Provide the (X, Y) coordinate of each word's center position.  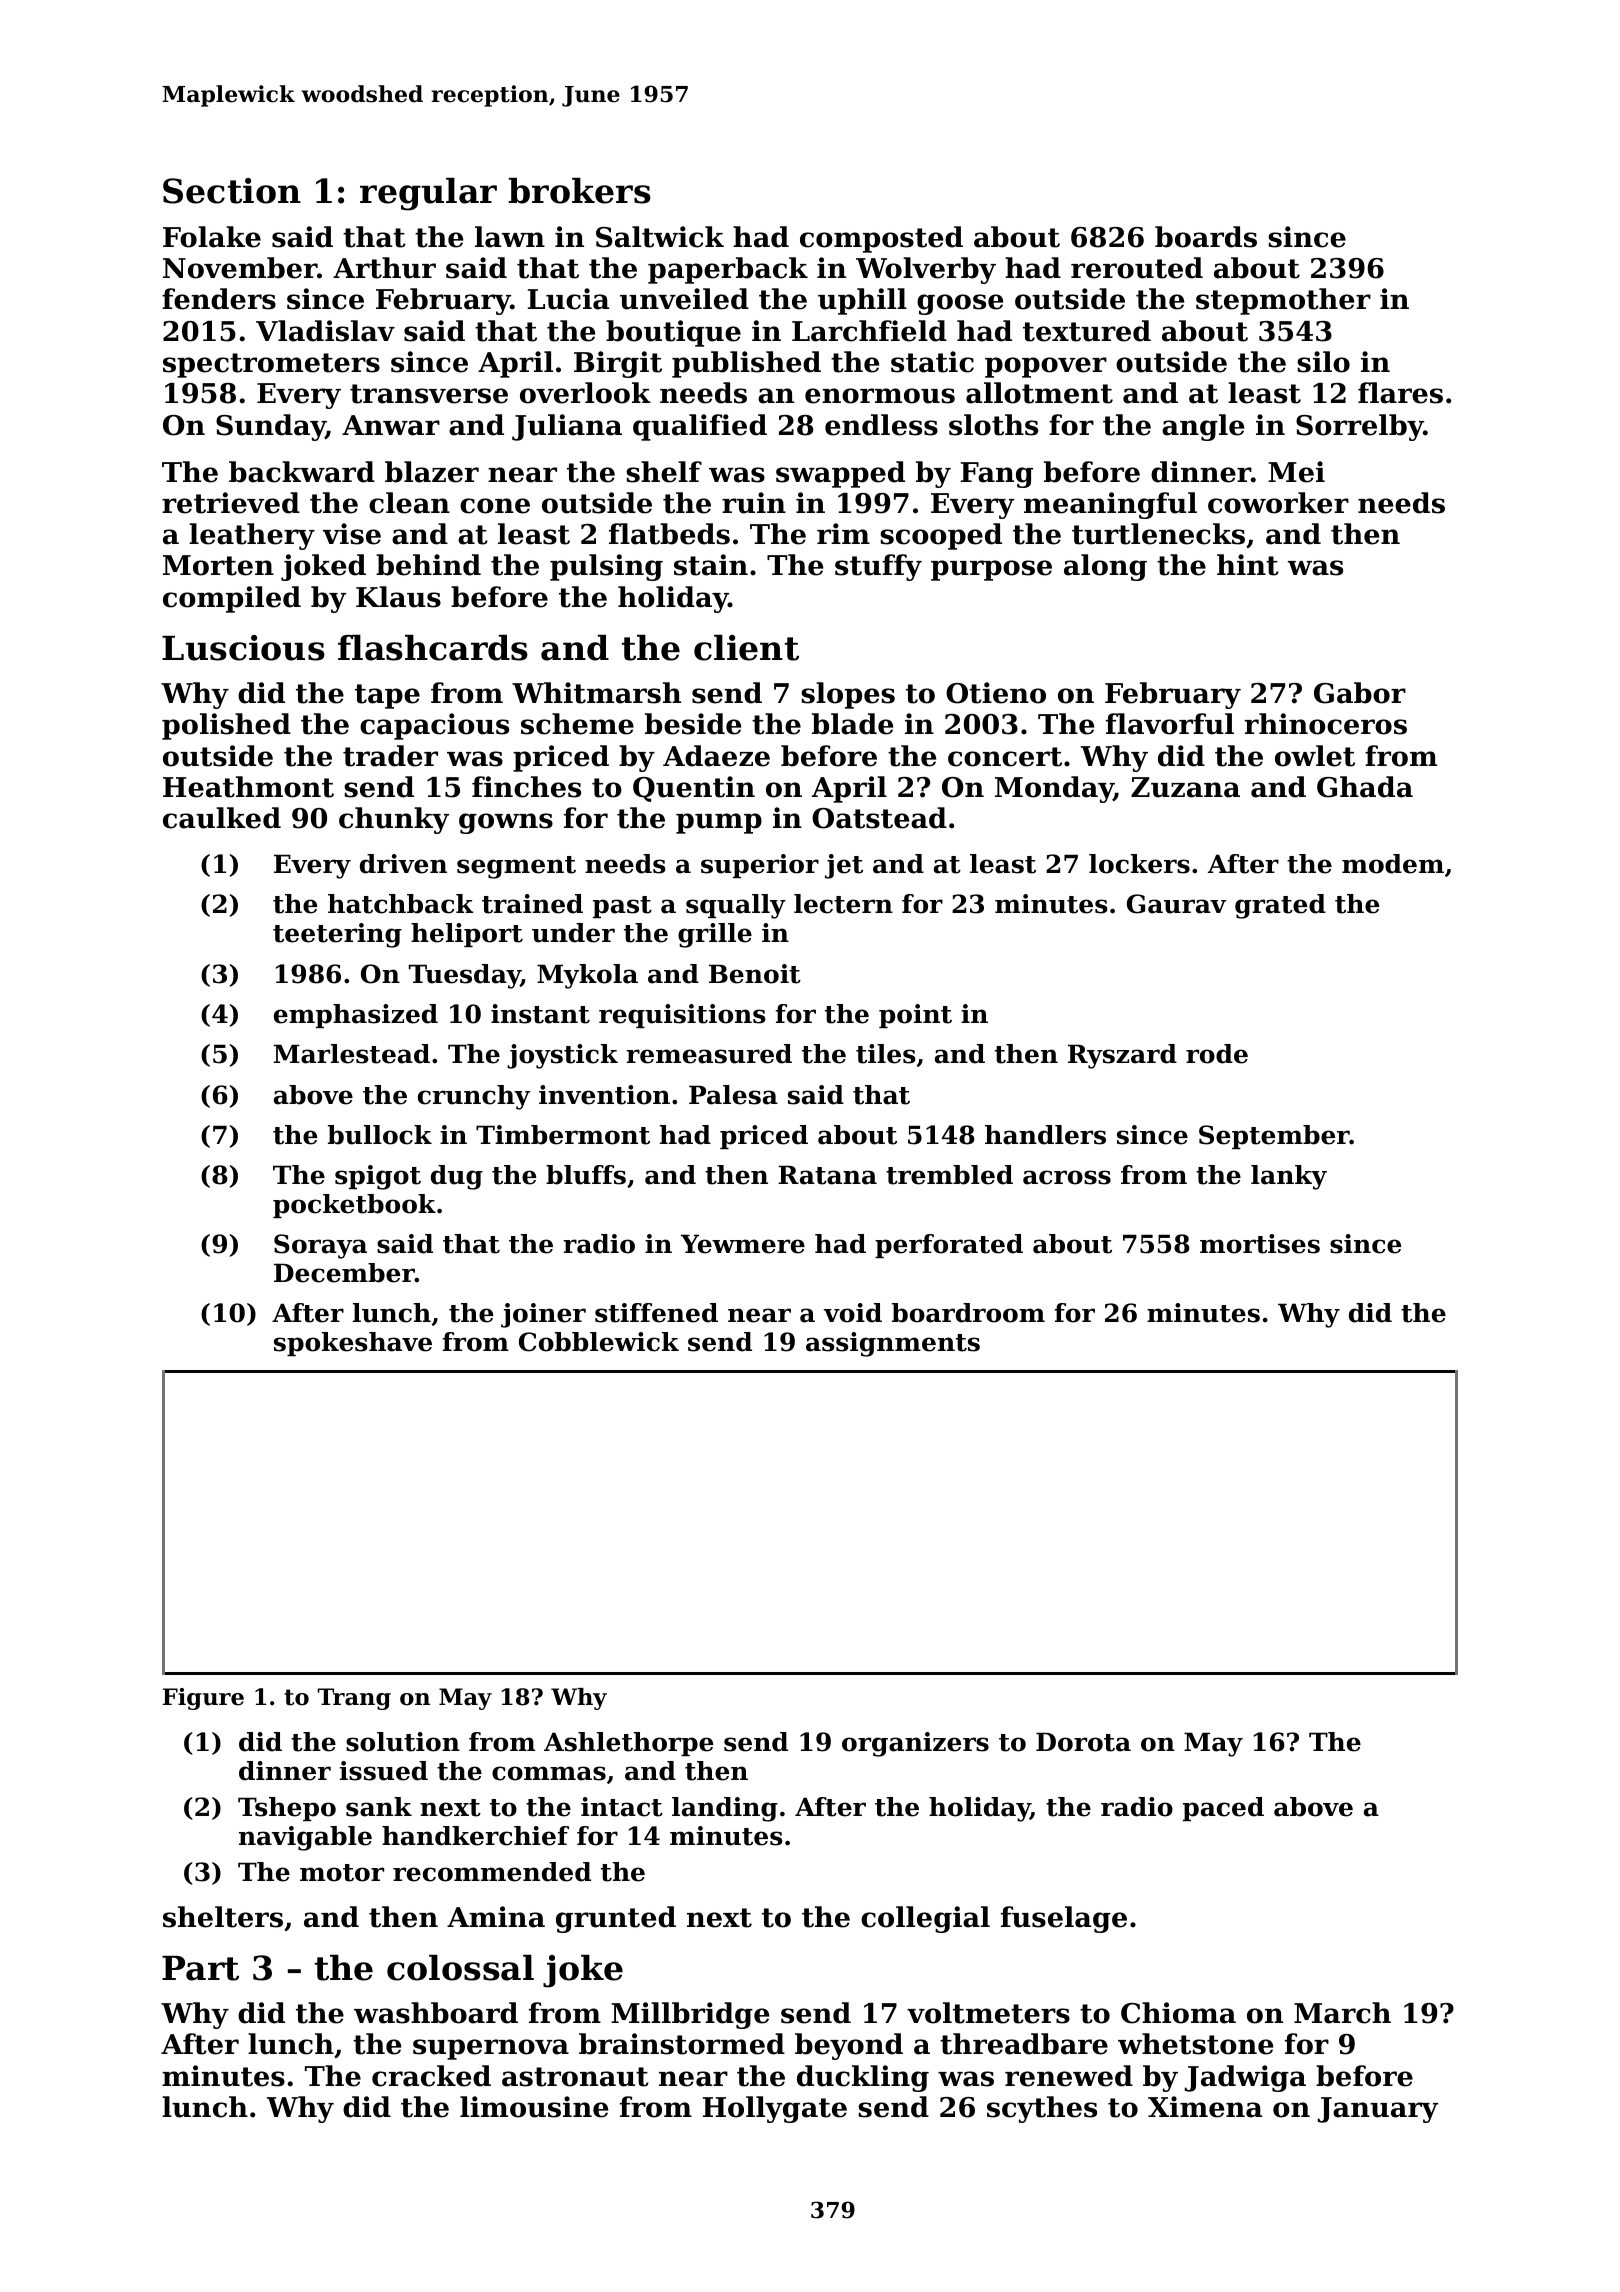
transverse (429, 394)
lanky (1289, 1177)
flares (1400, 393)
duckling (863, 2078)
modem (1393, 864)
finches (526, 787)
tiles (886, 1054)
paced (1223, 1809)
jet (844, 866)
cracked (431, 2076)
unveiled (684, 299)
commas (549, 1773)
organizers (915, 1744)
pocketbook (354, 1206)
